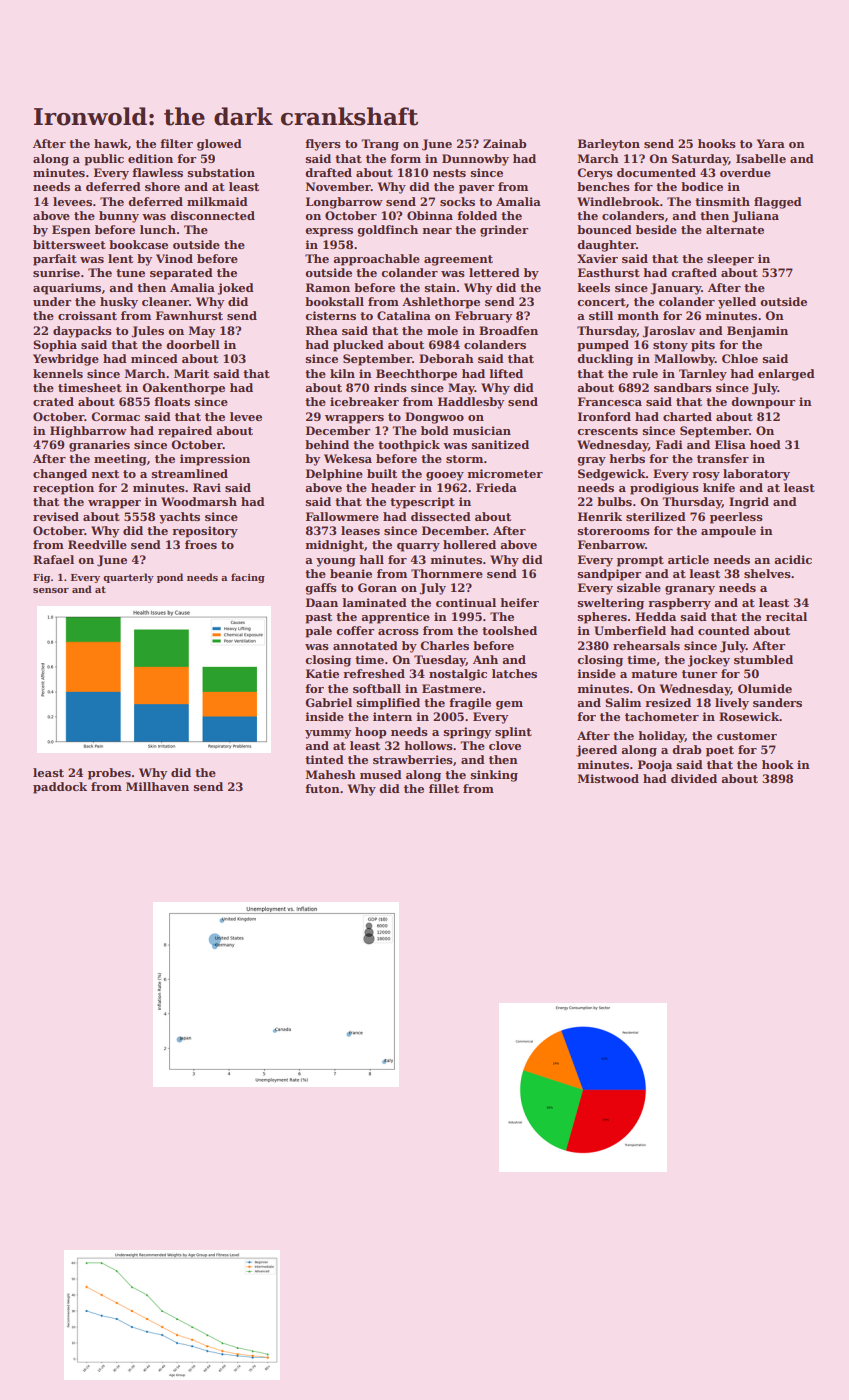 This page has width=849, height=1400. What do you see at coordinates (154, 358) in the page?
I see `minced` at bounding box center [154, 358].
